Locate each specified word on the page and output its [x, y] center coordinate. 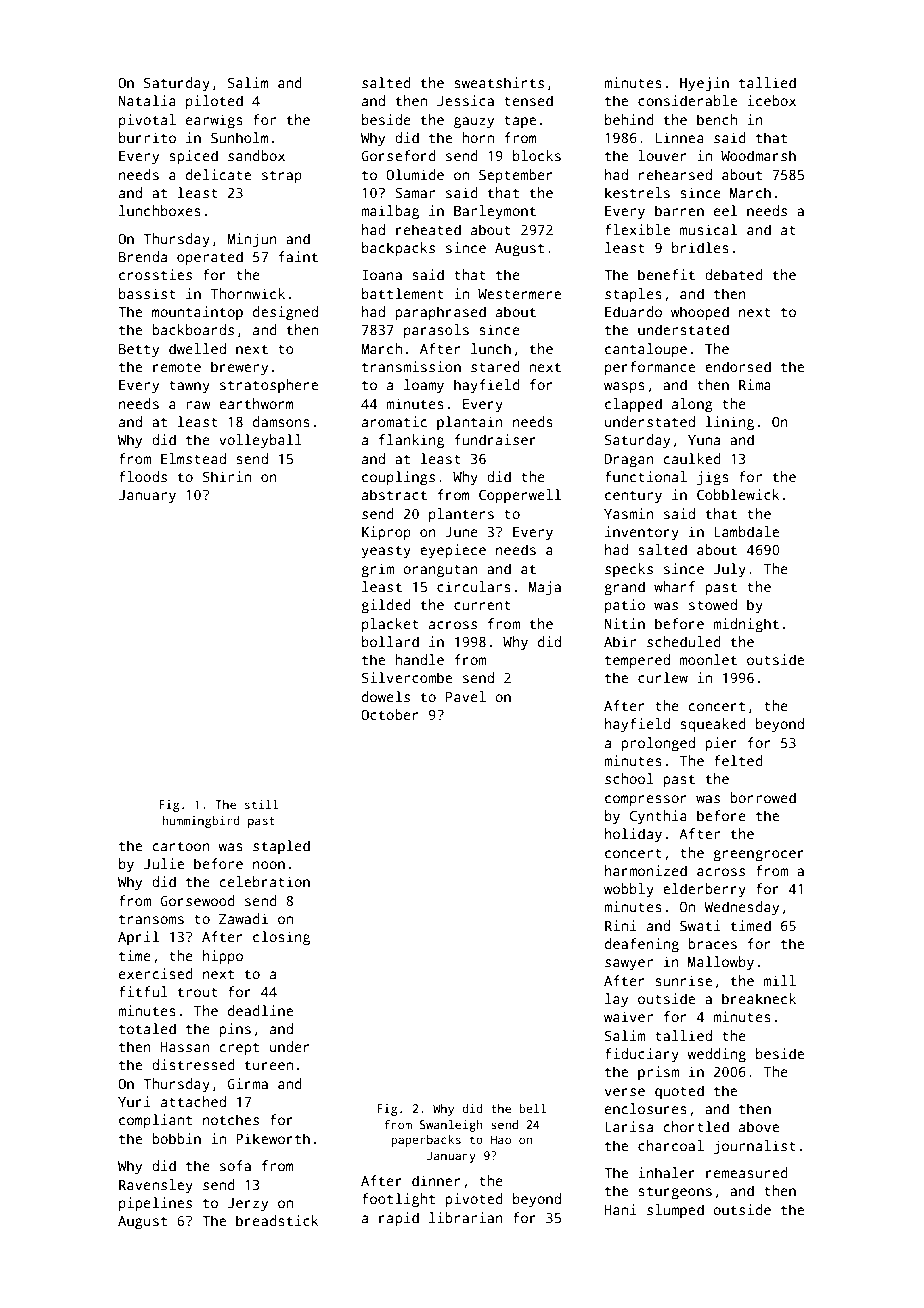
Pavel [466, 696]
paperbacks [426, 1141]
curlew [663, 677]
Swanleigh [451, 1126]
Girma [247, 1083]
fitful [143, 991]
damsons [281, 421]
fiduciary [642, 1055]
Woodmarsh [758, 155]
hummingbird [201, 822]
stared [495, 366]
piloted [214, 102]
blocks [537, 155]
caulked [692, 458]
